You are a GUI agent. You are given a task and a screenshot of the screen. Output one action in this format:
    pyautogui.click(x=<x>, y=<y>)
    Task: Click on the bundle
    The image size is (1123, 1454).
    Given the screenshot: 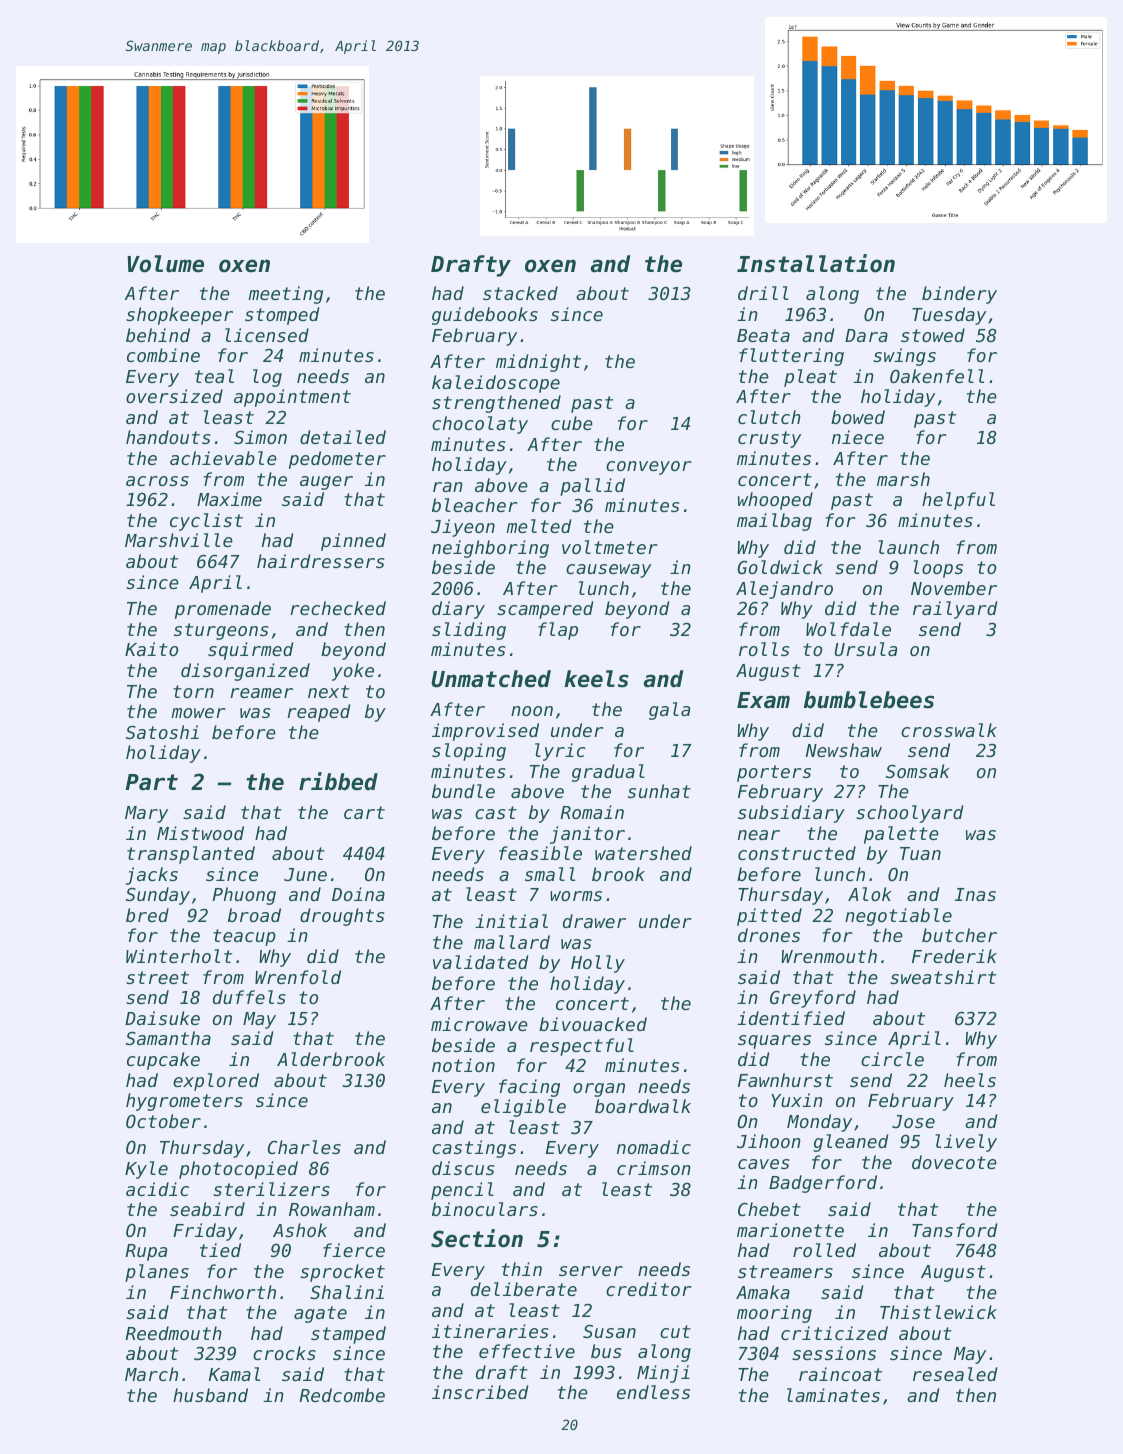 What is the action you would take?
    pyautogui.click(x=463, y=791)
